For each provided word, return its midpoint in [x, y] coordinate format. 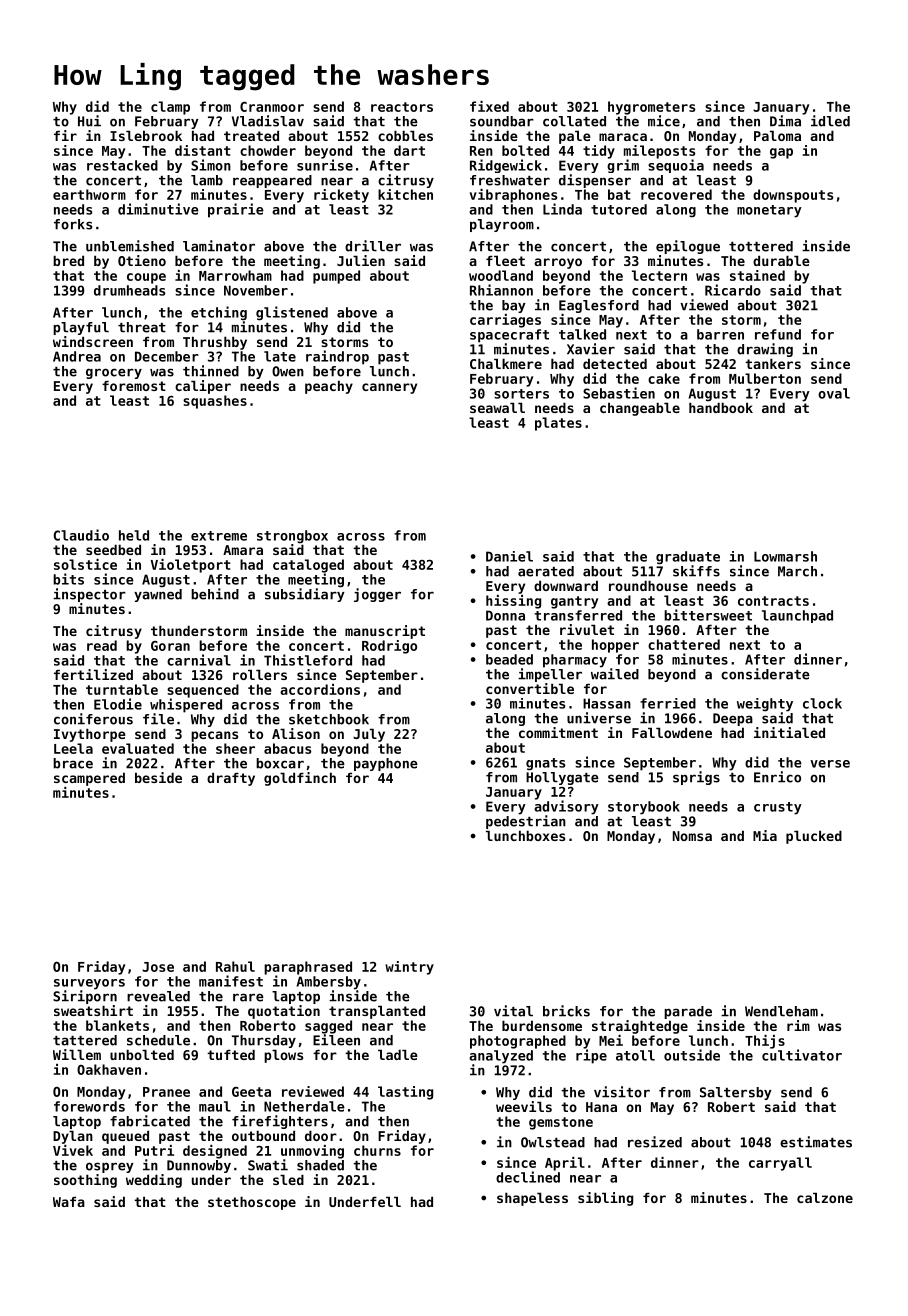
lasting [405, 1093]
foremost [134, 386]
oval [834, 393]
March [797, 571]
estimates [816, 1142]
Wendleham [781, 1011]
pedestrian [526, 822]
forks [73, 224]
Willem [77, 1054]
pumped [336, 277]
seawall [497, 407]
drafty [231, 779]
